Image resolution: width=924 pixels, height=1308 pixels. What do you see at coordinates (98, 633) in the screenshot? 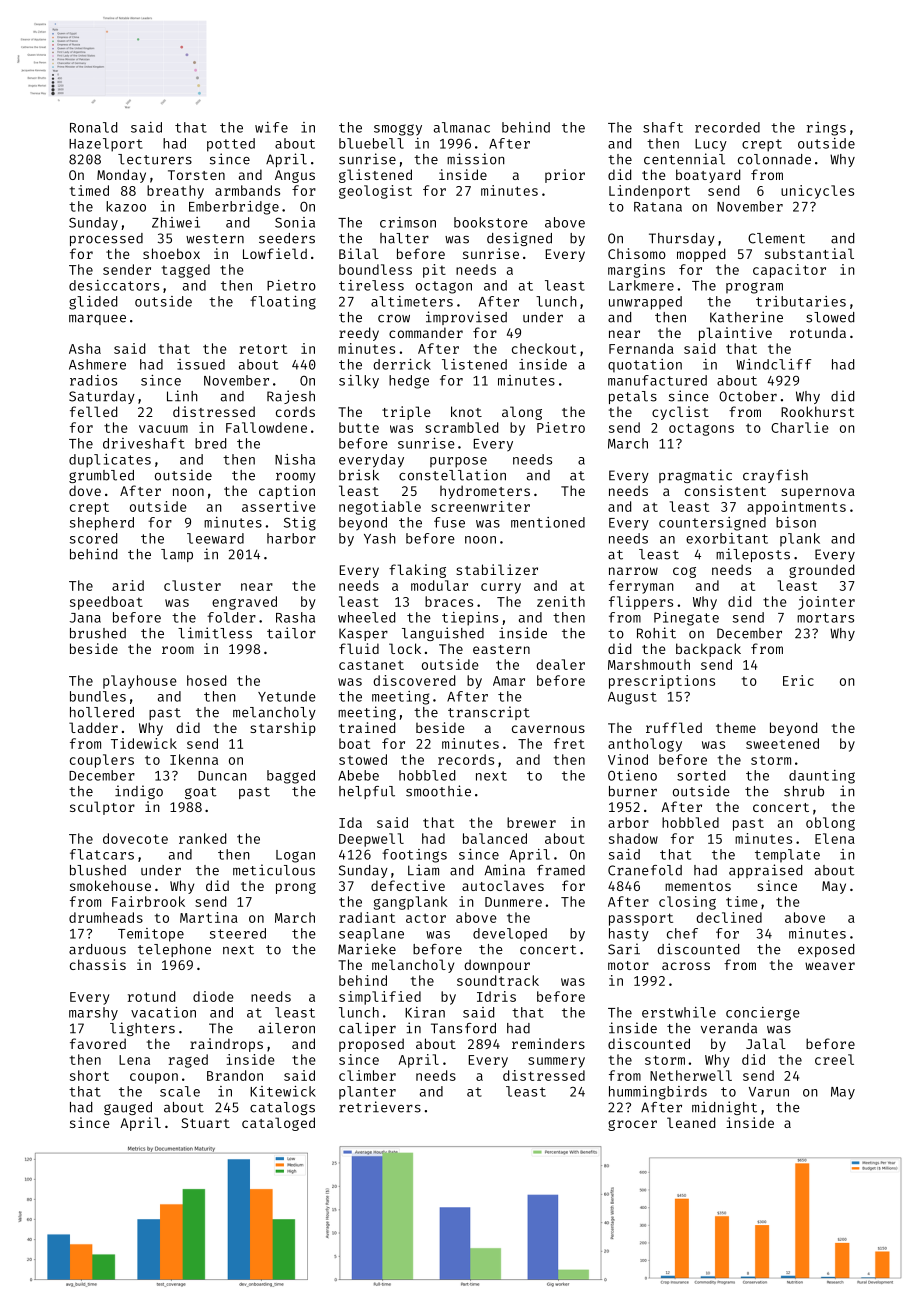
I see `brushed` at bounding box center [98, 633].
